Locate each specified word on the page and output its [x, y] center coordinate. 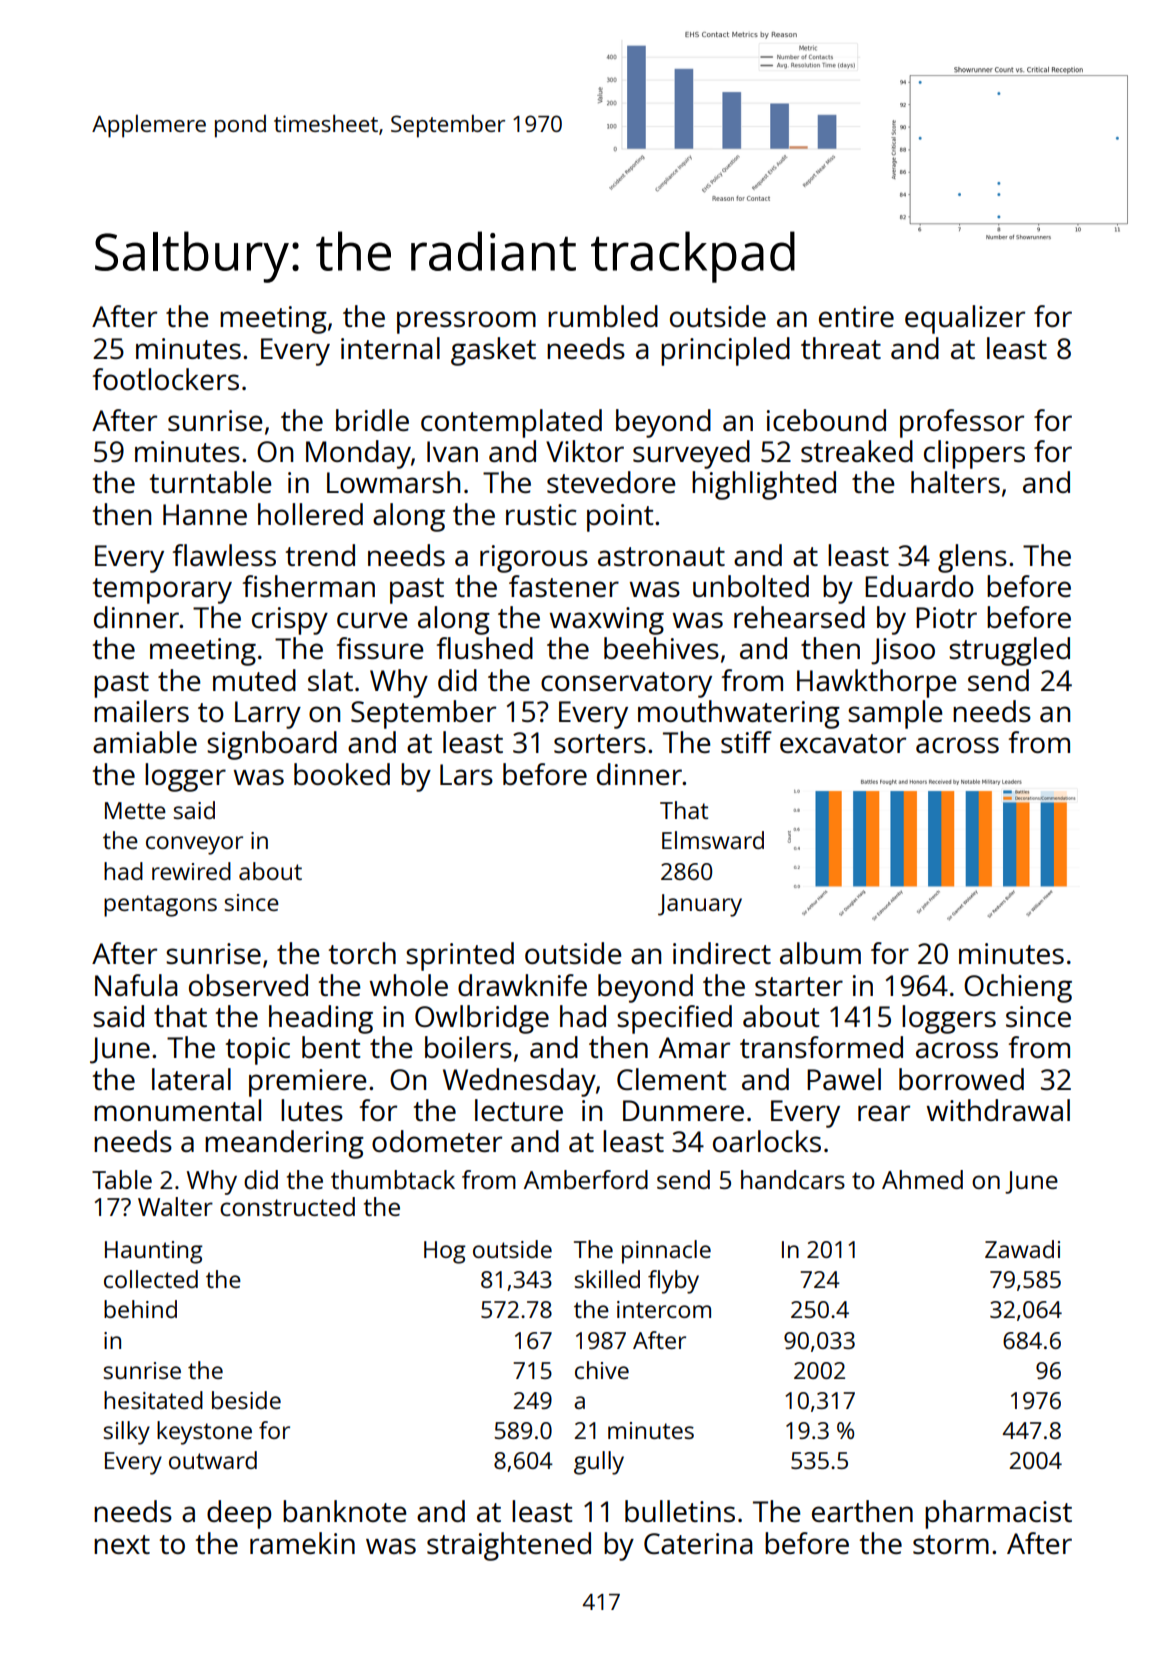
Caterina [698, 1543]
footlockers [165, 379]
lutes [312, 1110]
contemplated [511, 423]
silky [126, 1433]
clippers [974, 454]
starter [799, 986]
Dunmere [683, 1110]
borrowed [961, 1079]
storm [951, 1544]
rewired [191, 871]
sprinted [460, 956]
